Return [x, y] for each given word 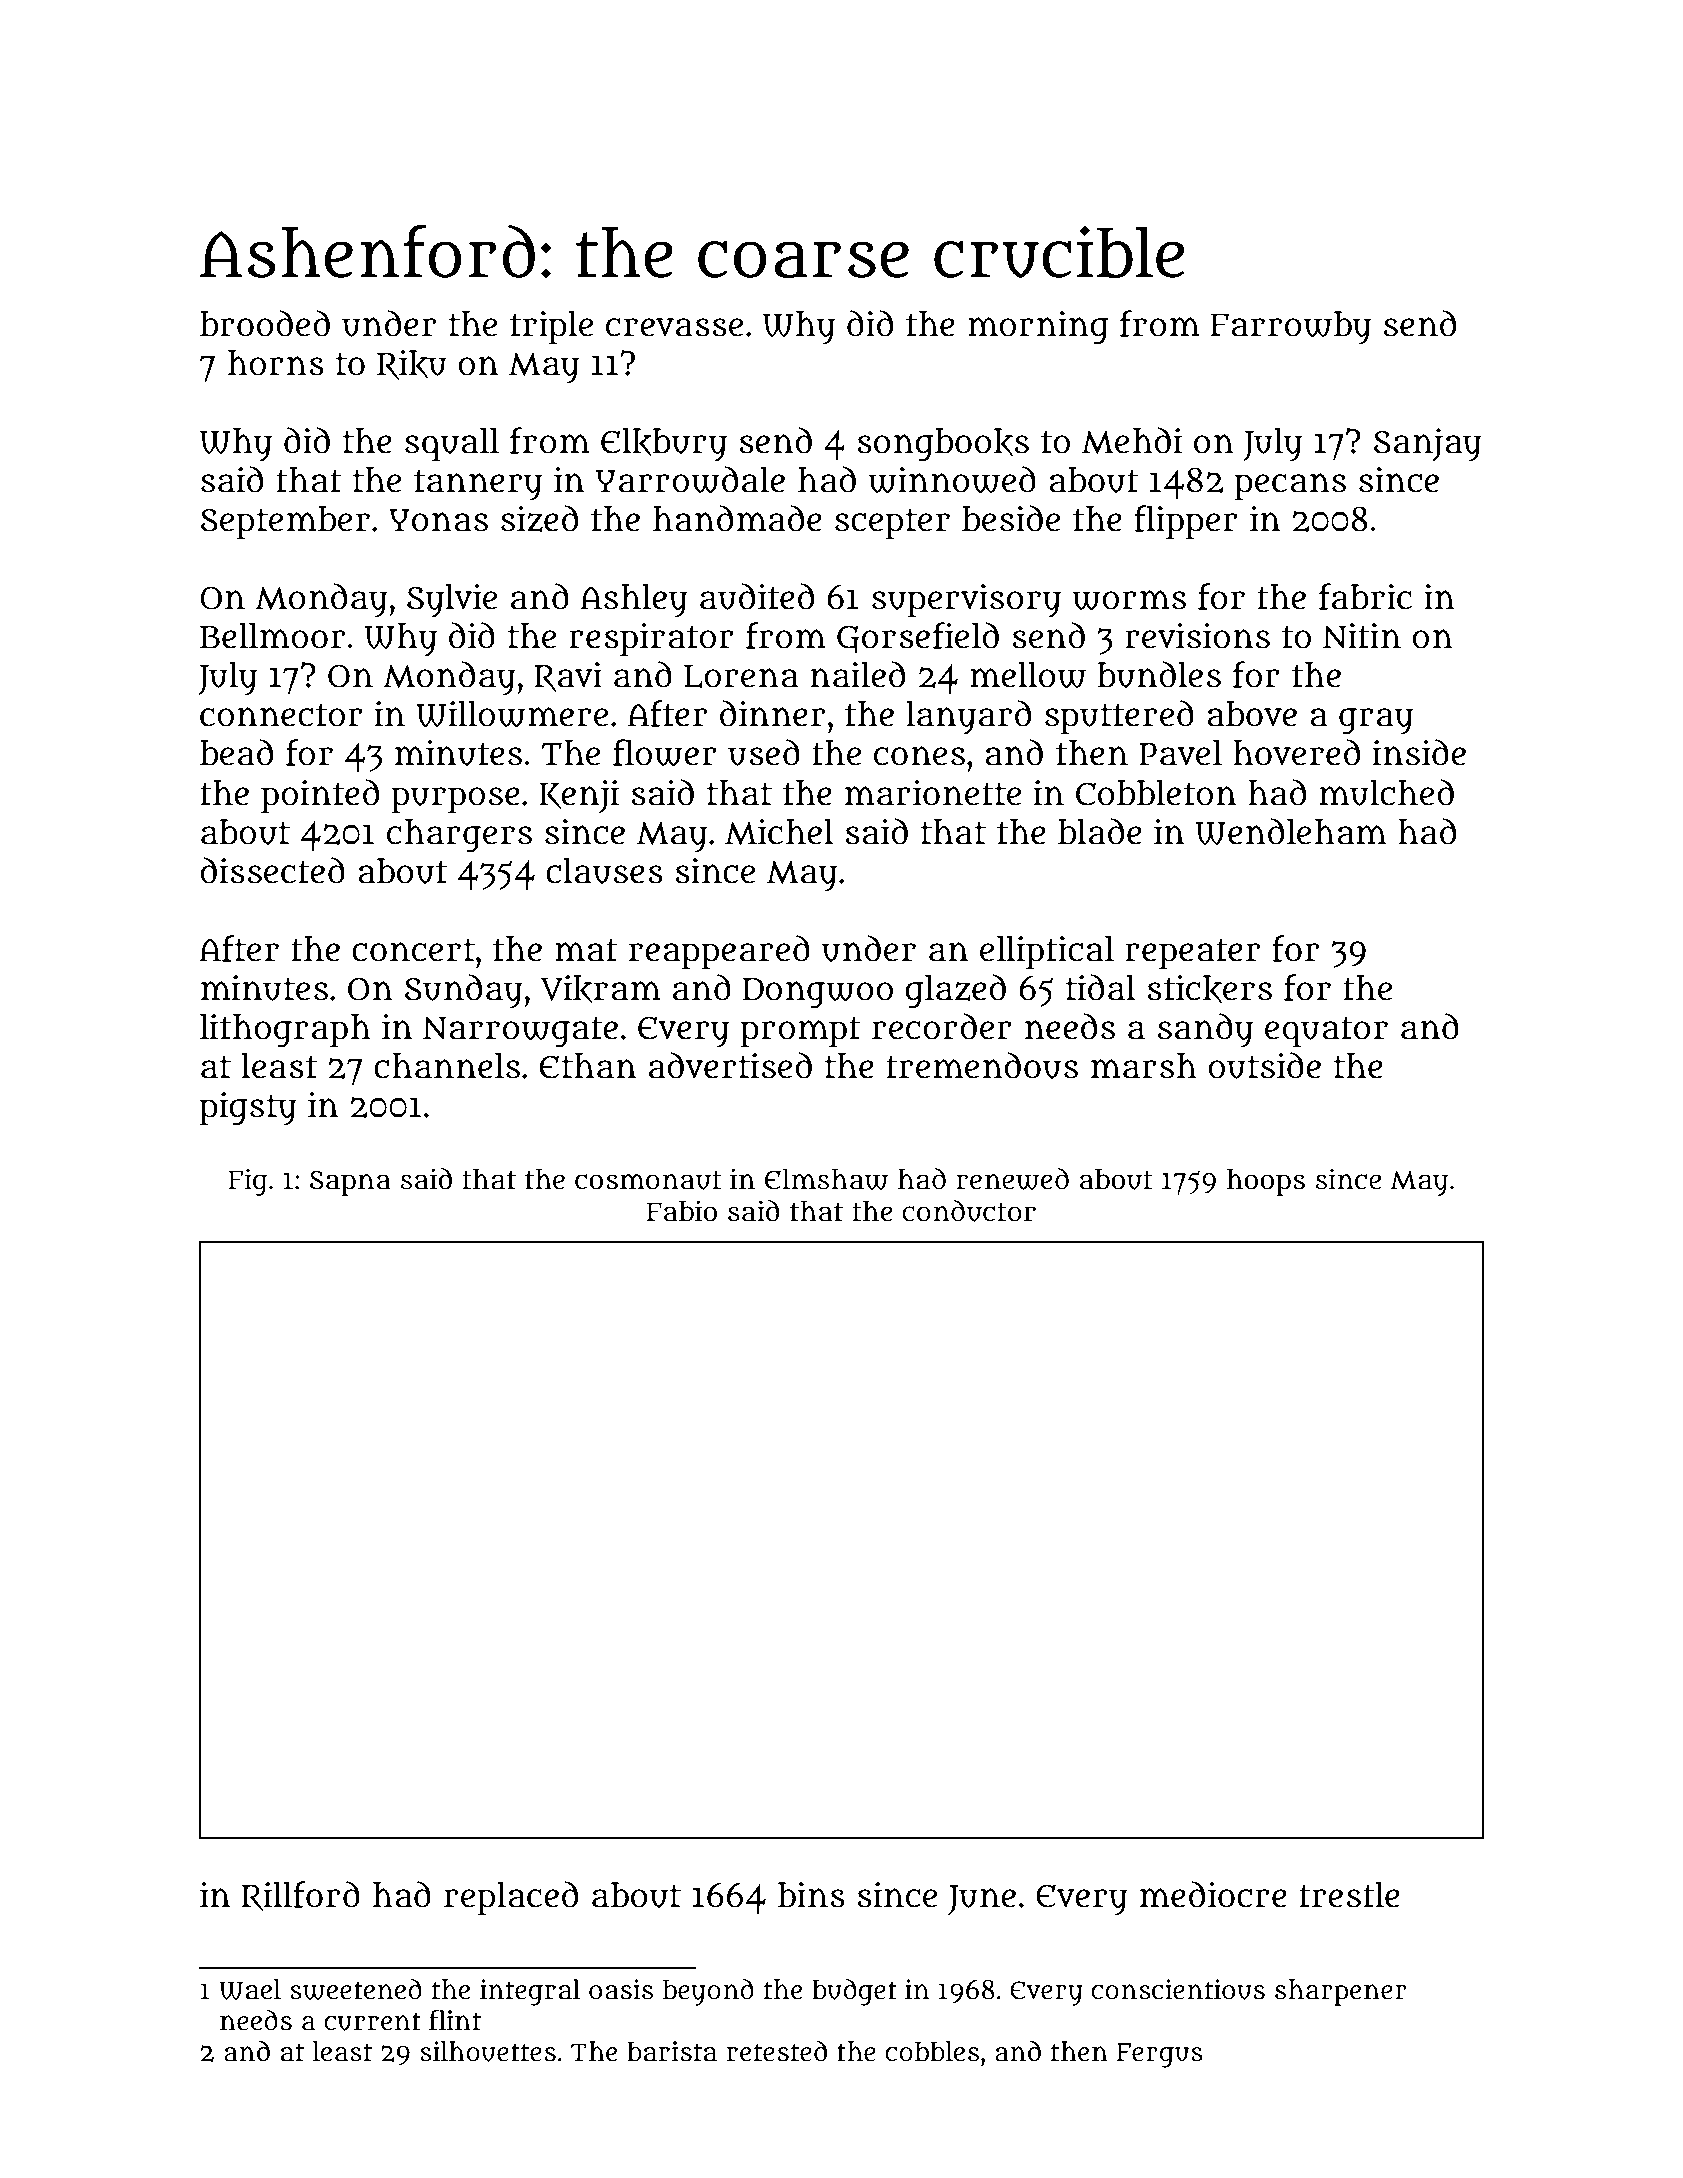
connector [281, 715]
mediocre [1213, 1894]
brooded [265, 323]
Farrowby [1291, 328]
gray [1376, 721]
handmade [737, 518]
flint [455, 2020]
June [982, 1900]
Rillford [301, 1896]
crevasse [674, 327]
